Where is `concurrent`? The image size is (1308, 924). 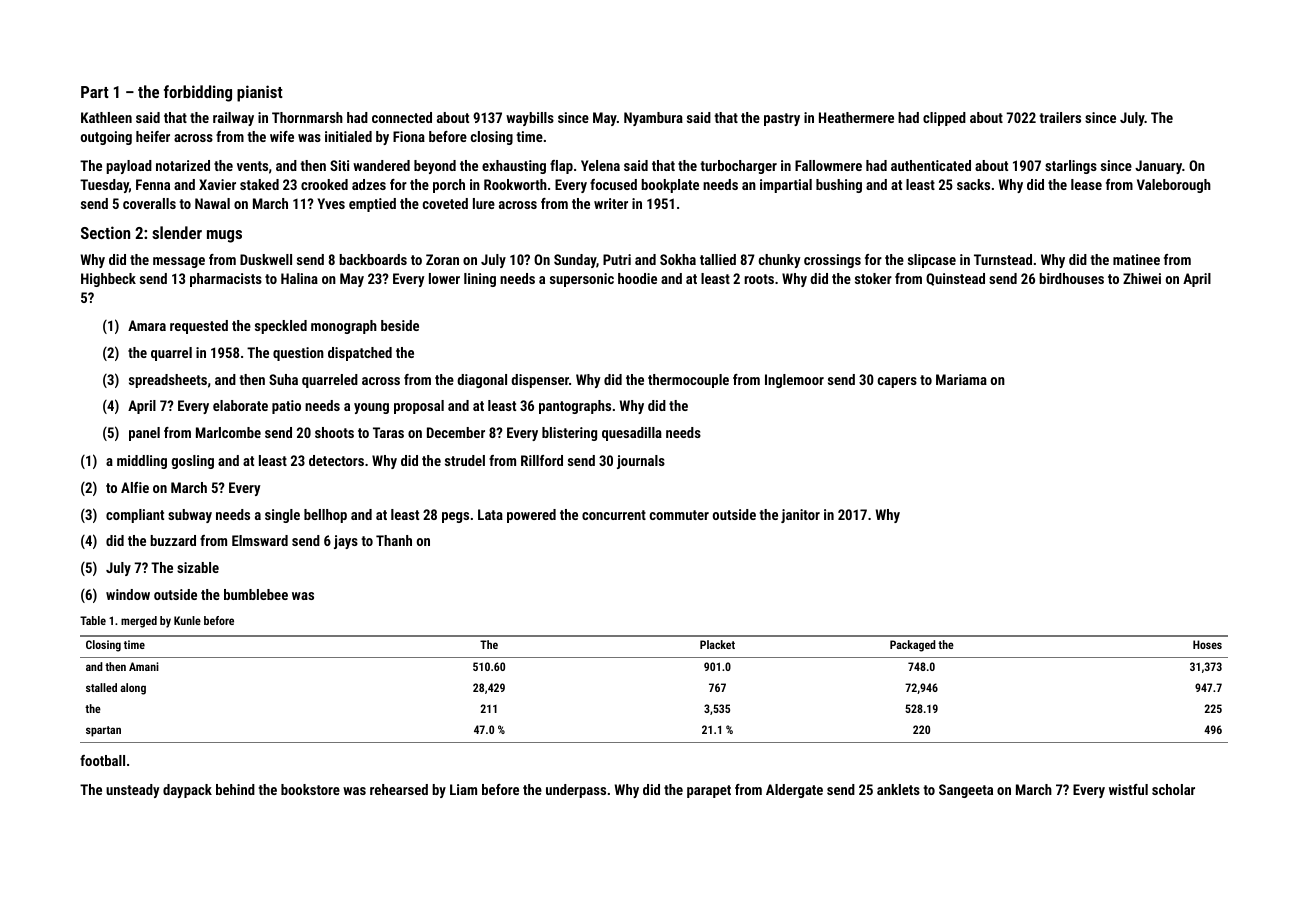 concurrent is located at coordinates (614, 515).
